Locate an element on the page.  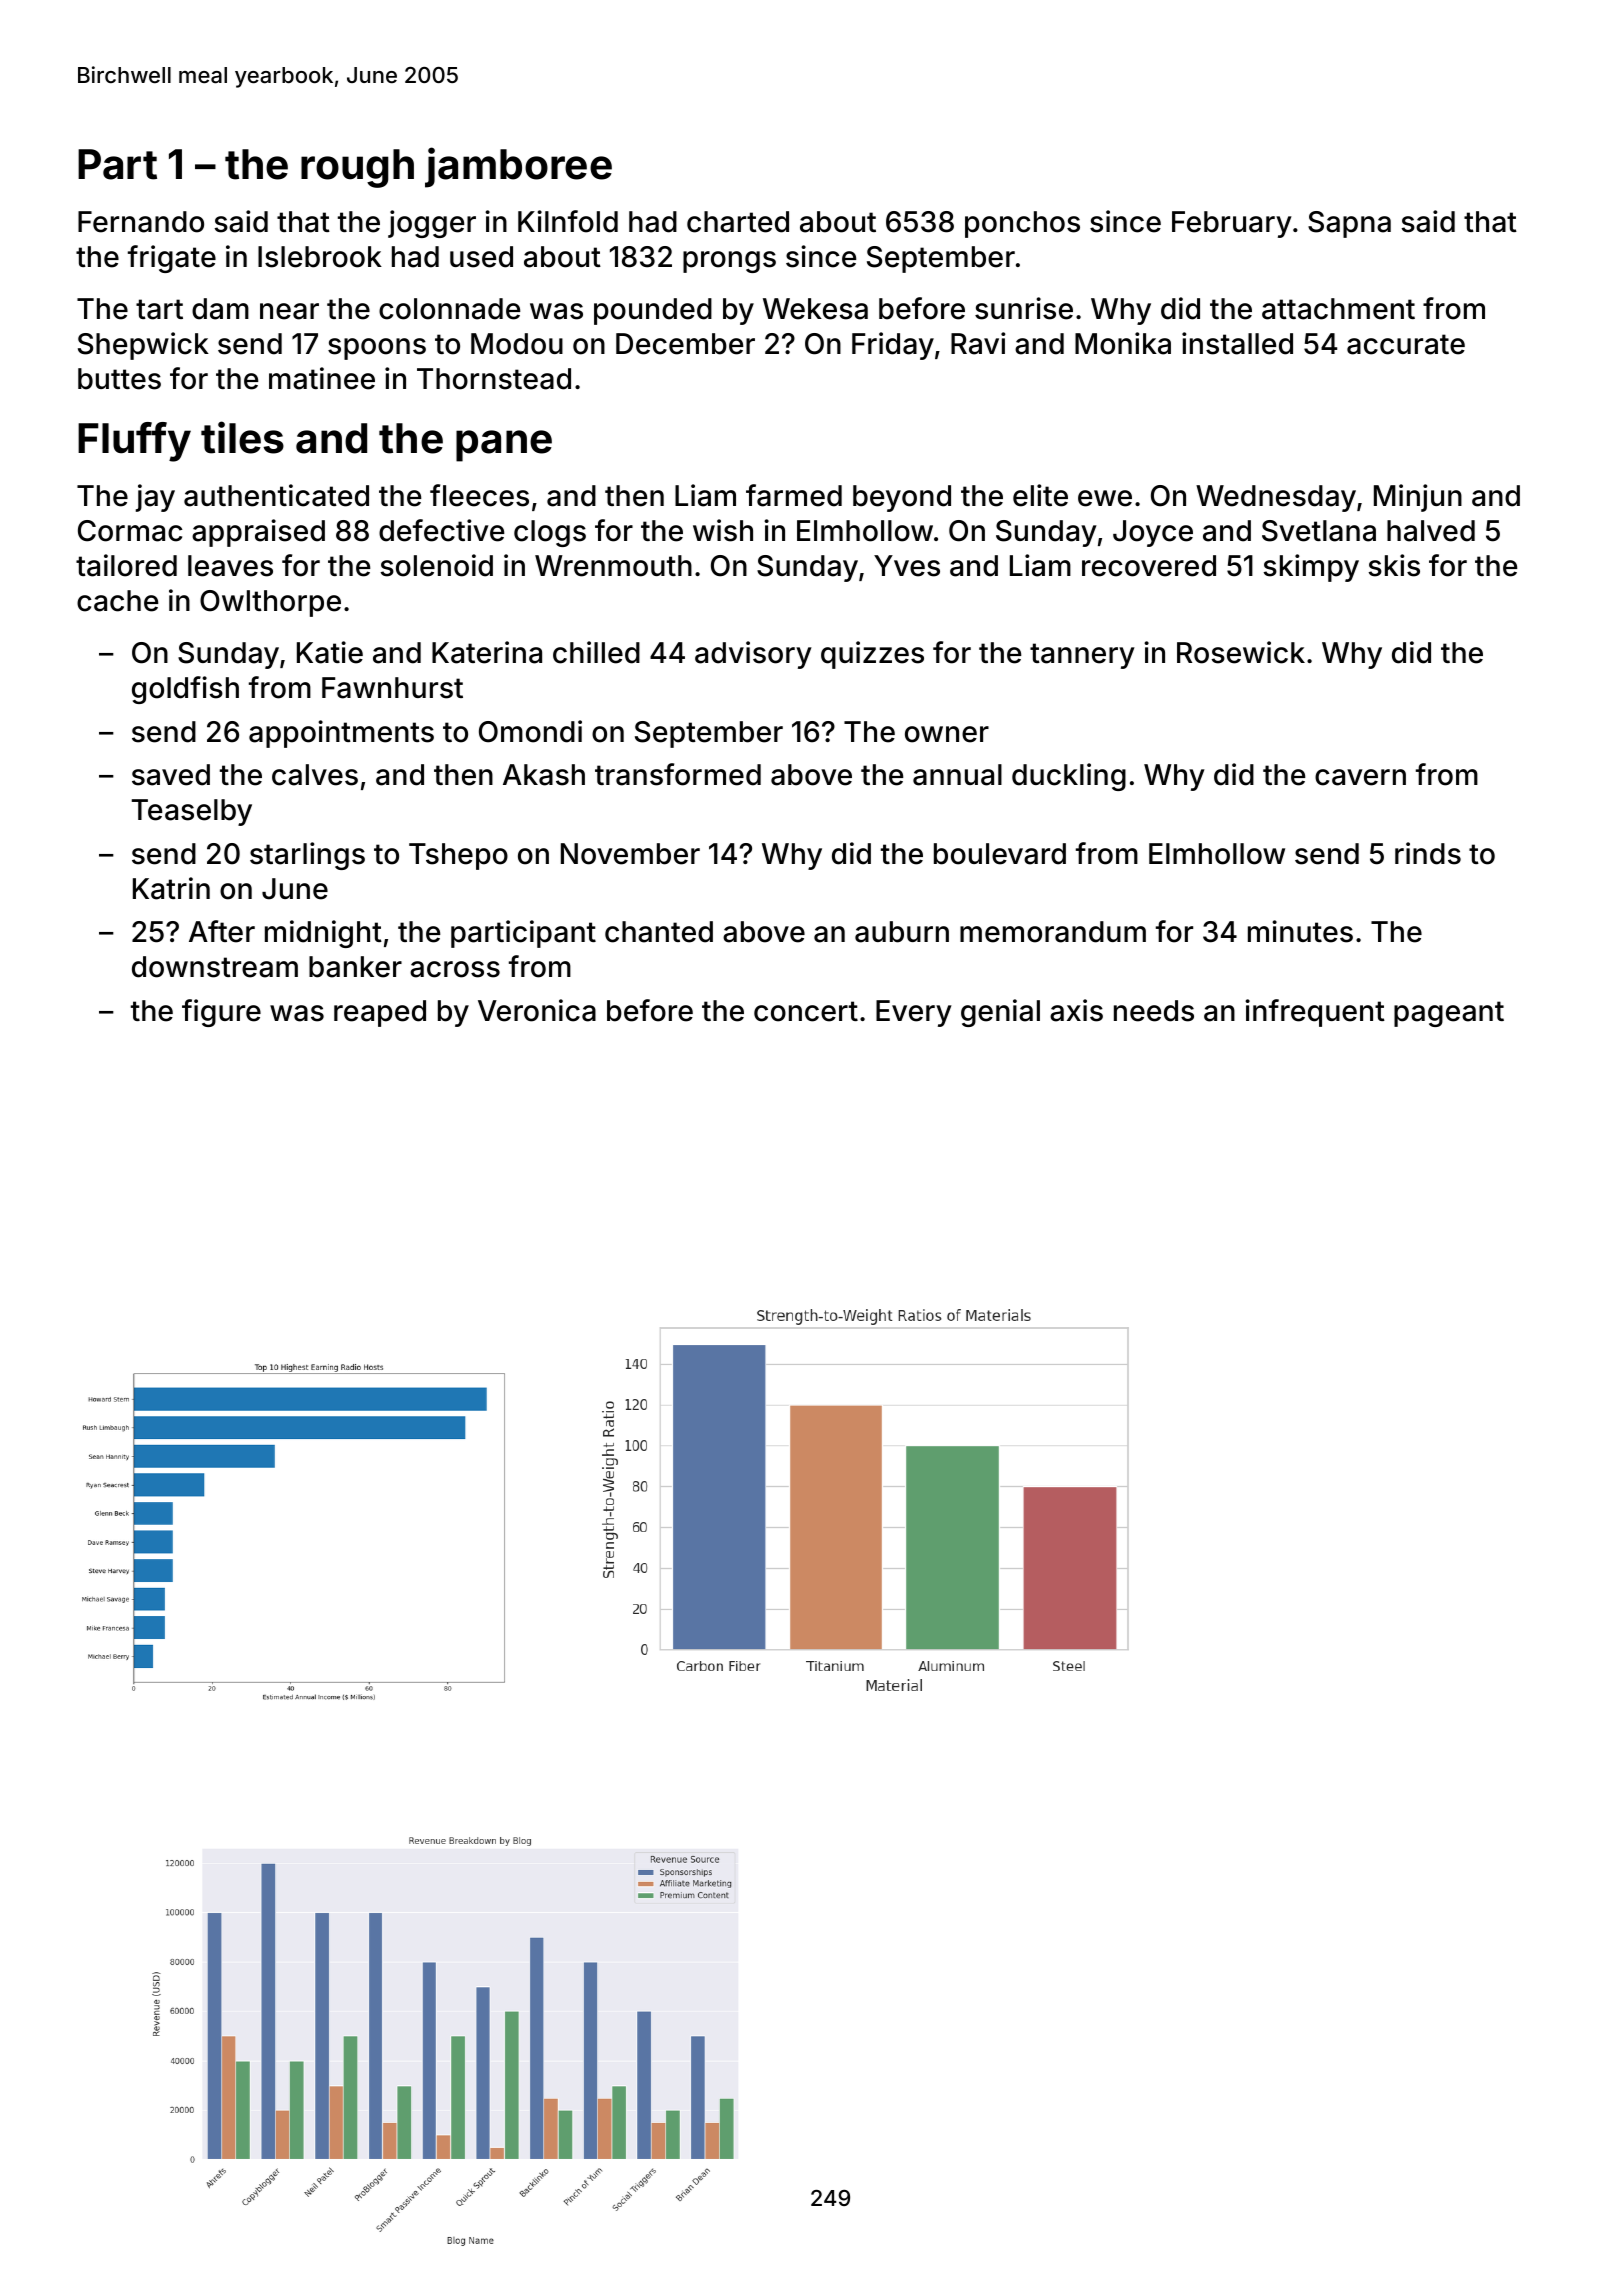
spoons is located at coordinates (377, 349).
